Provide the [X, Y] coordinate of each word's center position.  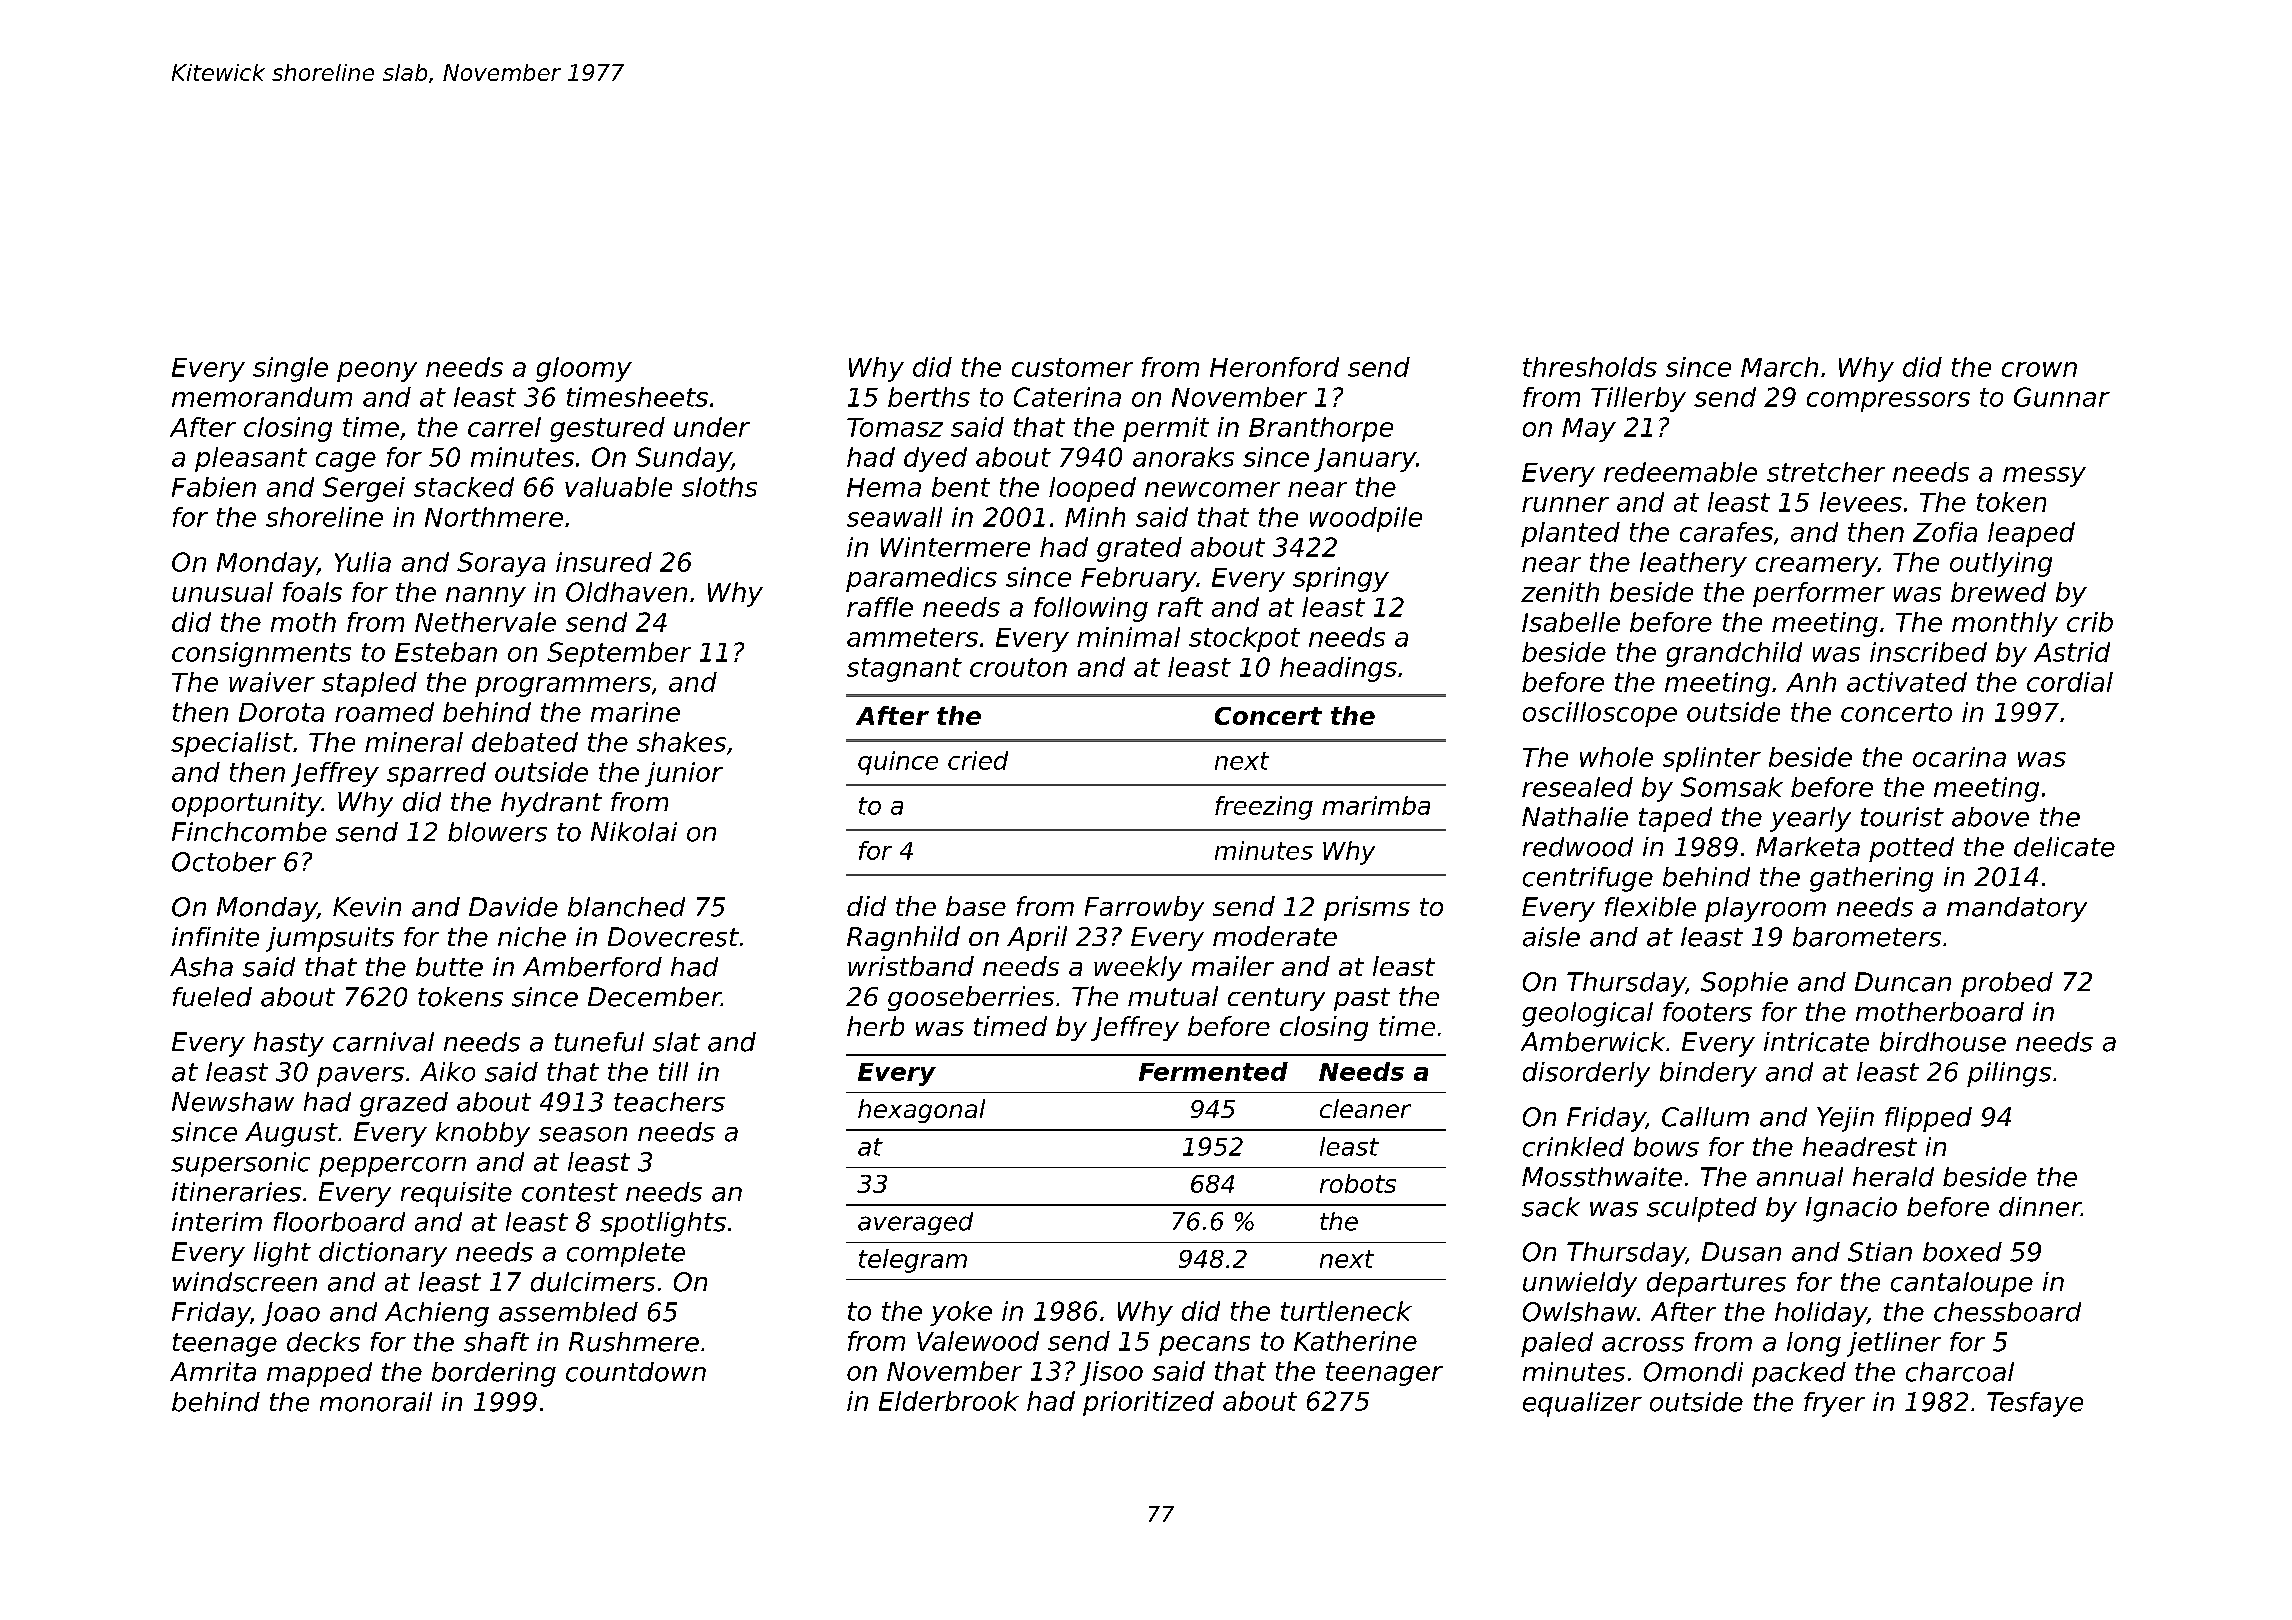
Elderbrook [949, 1401]
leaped [2031, 534]
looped [1092, 489]
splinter [1712, 759]
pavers [360, 1077]
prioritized [1148, 1403]
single [290, 369]
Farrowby [1144, 908]
